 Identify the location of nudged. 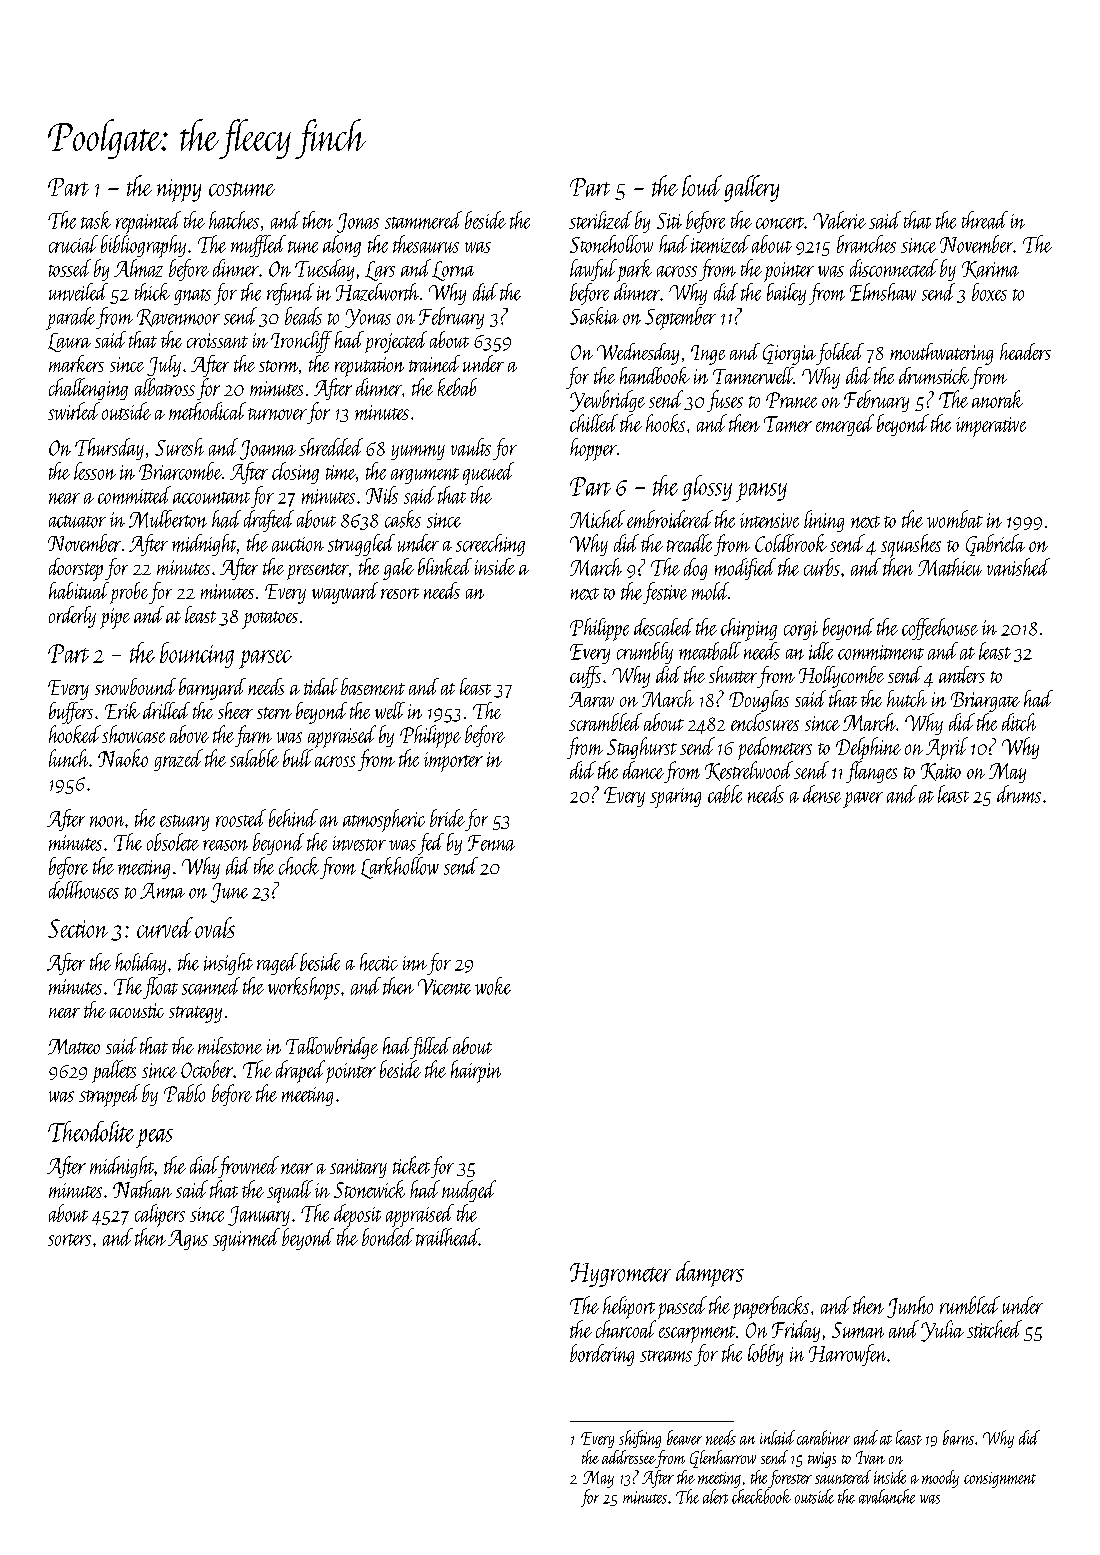
(469, 1191).
